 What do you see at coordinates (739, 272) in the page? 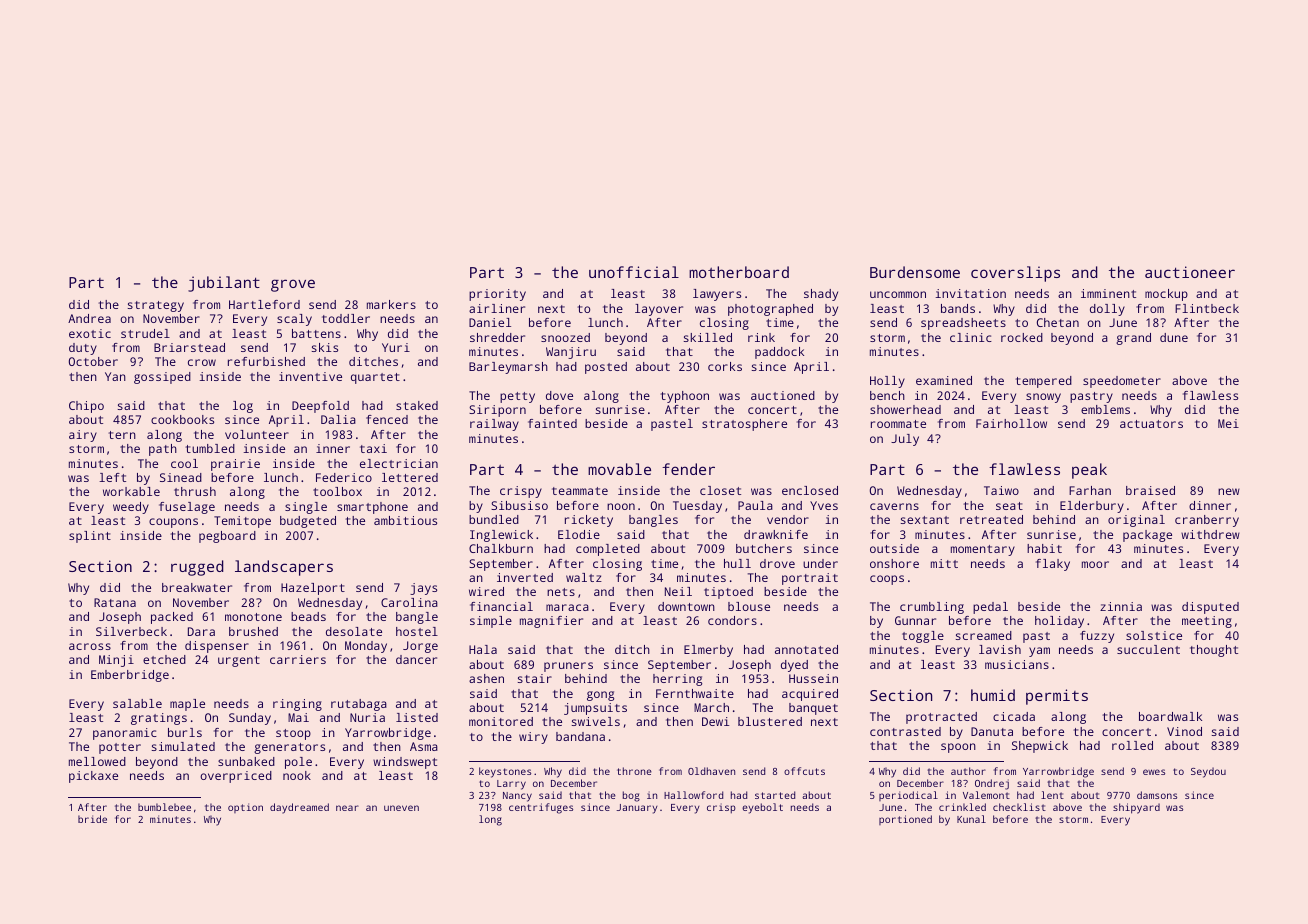
I see `motherboard` at bounding box center [739, 272].
